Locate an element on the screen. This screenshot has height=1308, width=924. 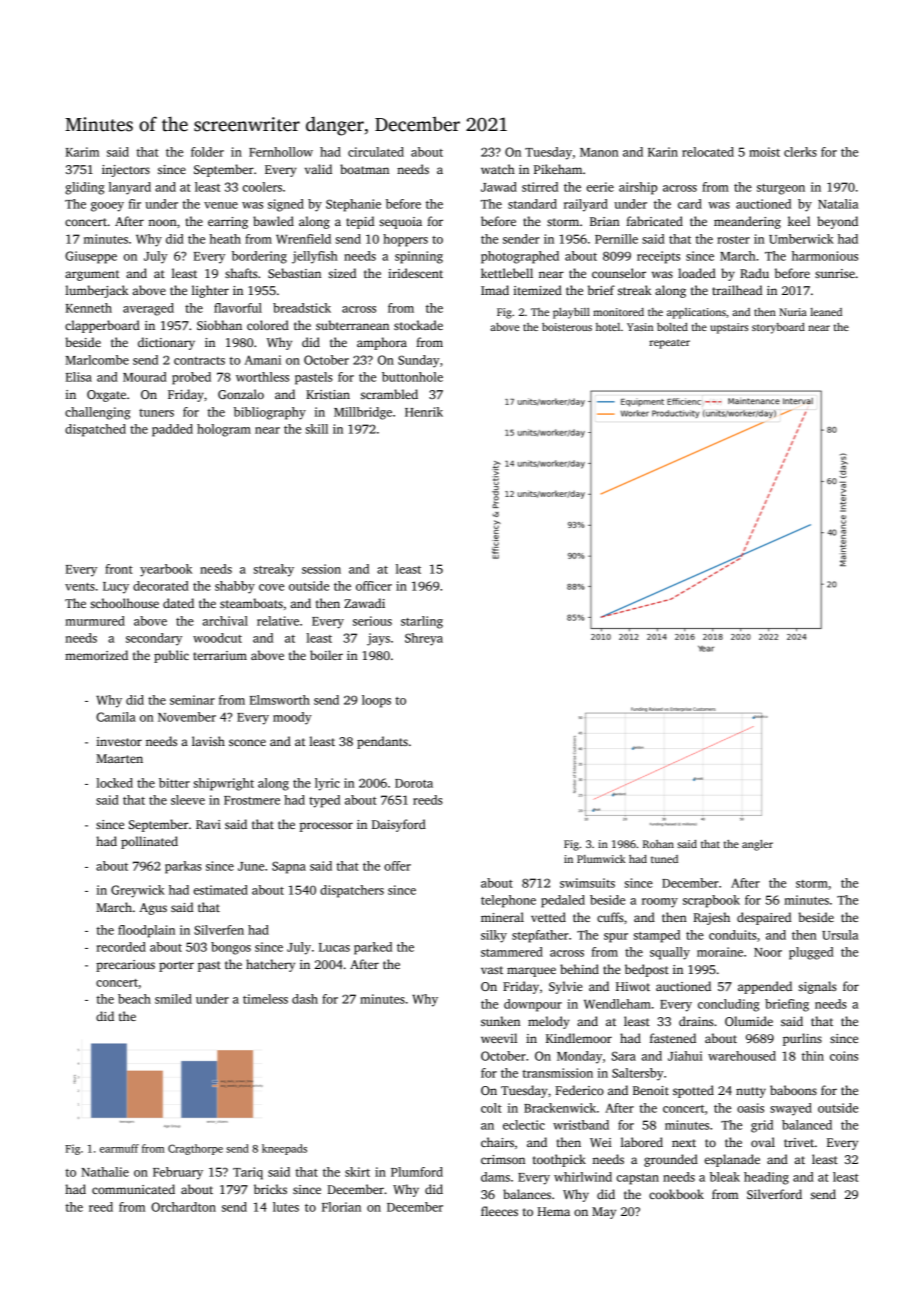
vast is located at coordinates (492, 970).
